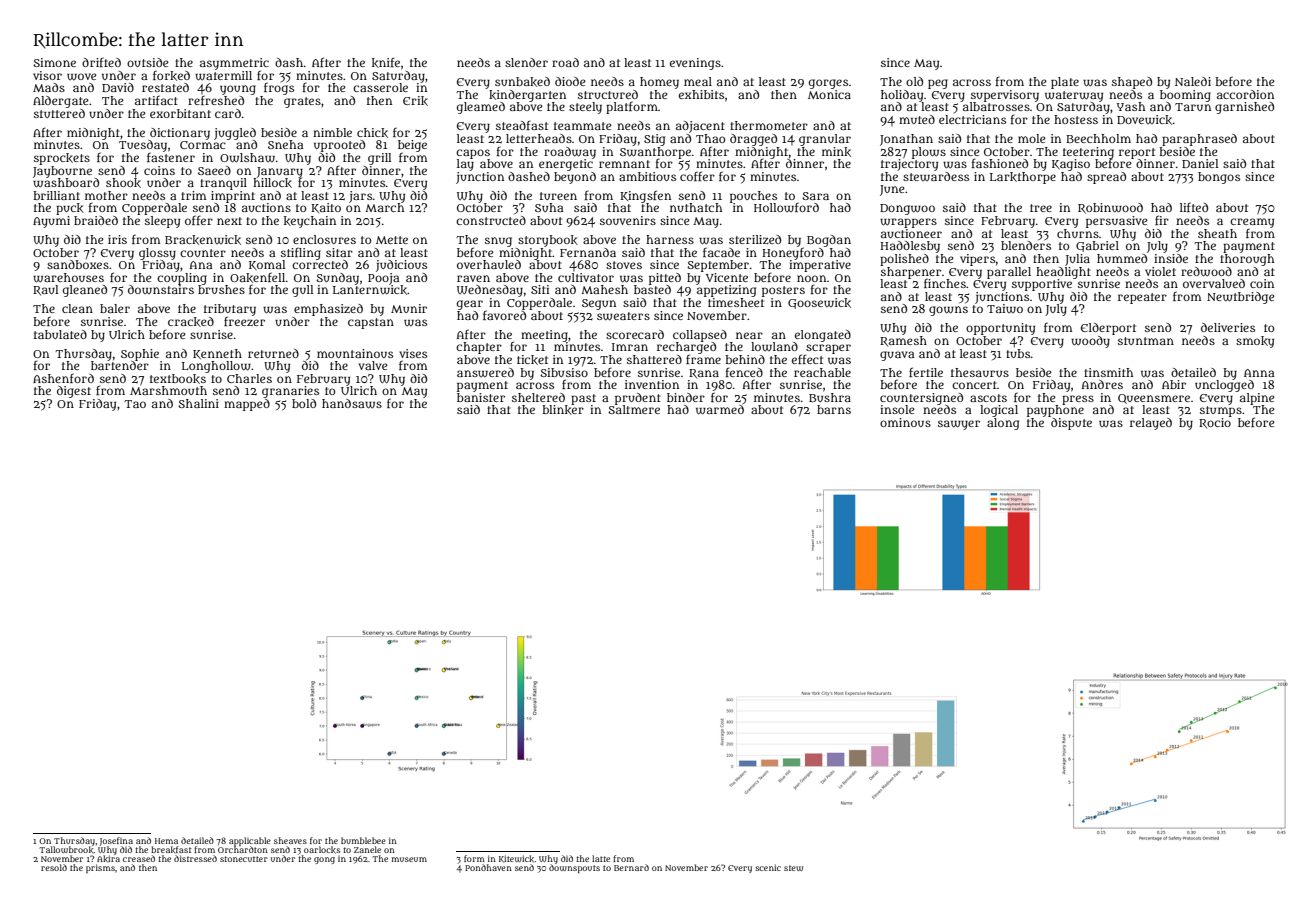  Describe the element at coordinates (370, 290) in the screenshot. I see `Lanternwick` at that location.
